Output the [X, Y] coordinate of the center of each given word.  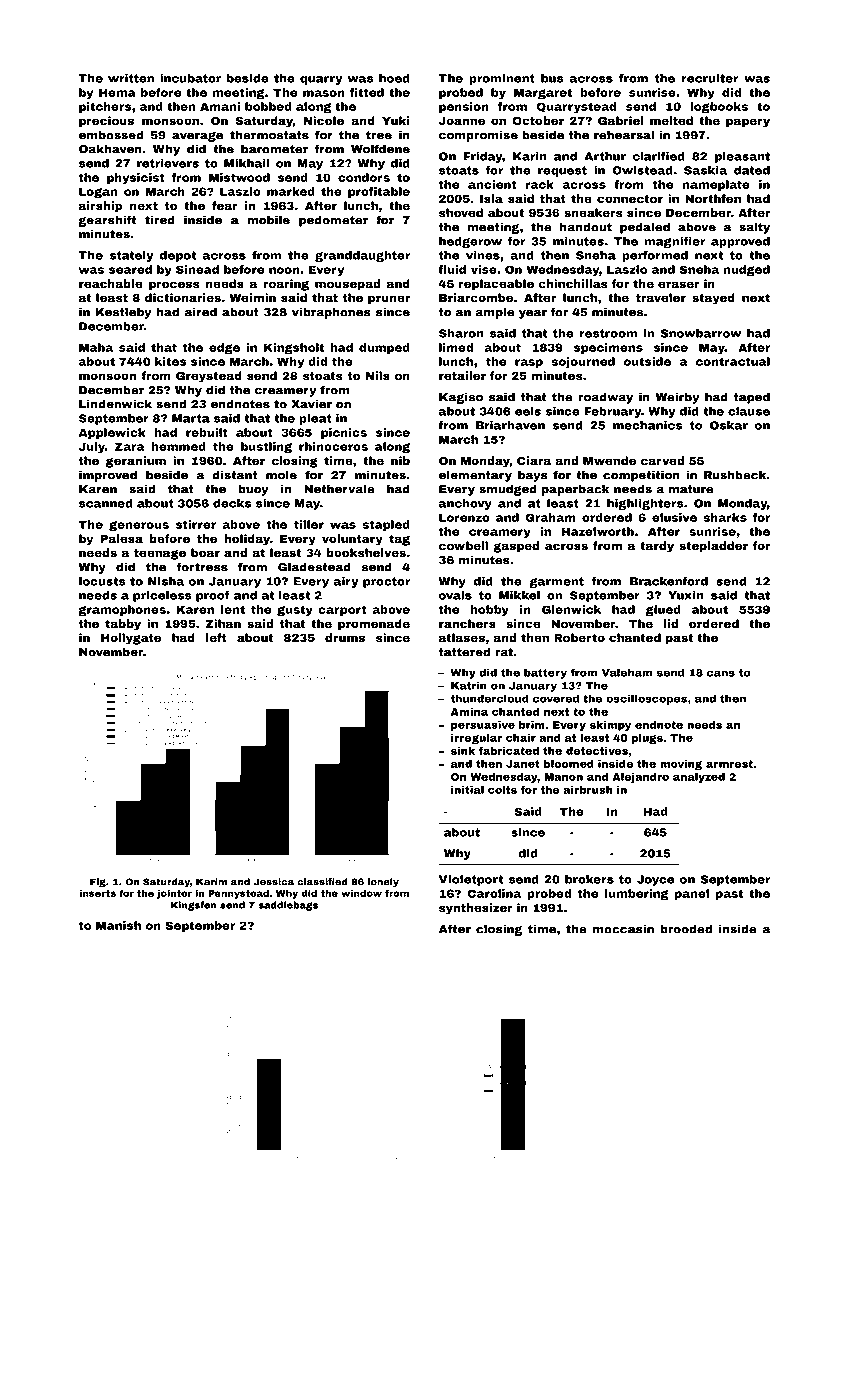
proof [213, 596]
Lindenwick [115, 404]
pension [464, 107]
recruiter [710, 78]
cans [721, 673]
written [131, 78]
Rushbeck [735, 475]
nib [400, 460]
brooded [686, 929]
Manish [118, 925]
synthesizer [476, 909]
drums [345, 637]
